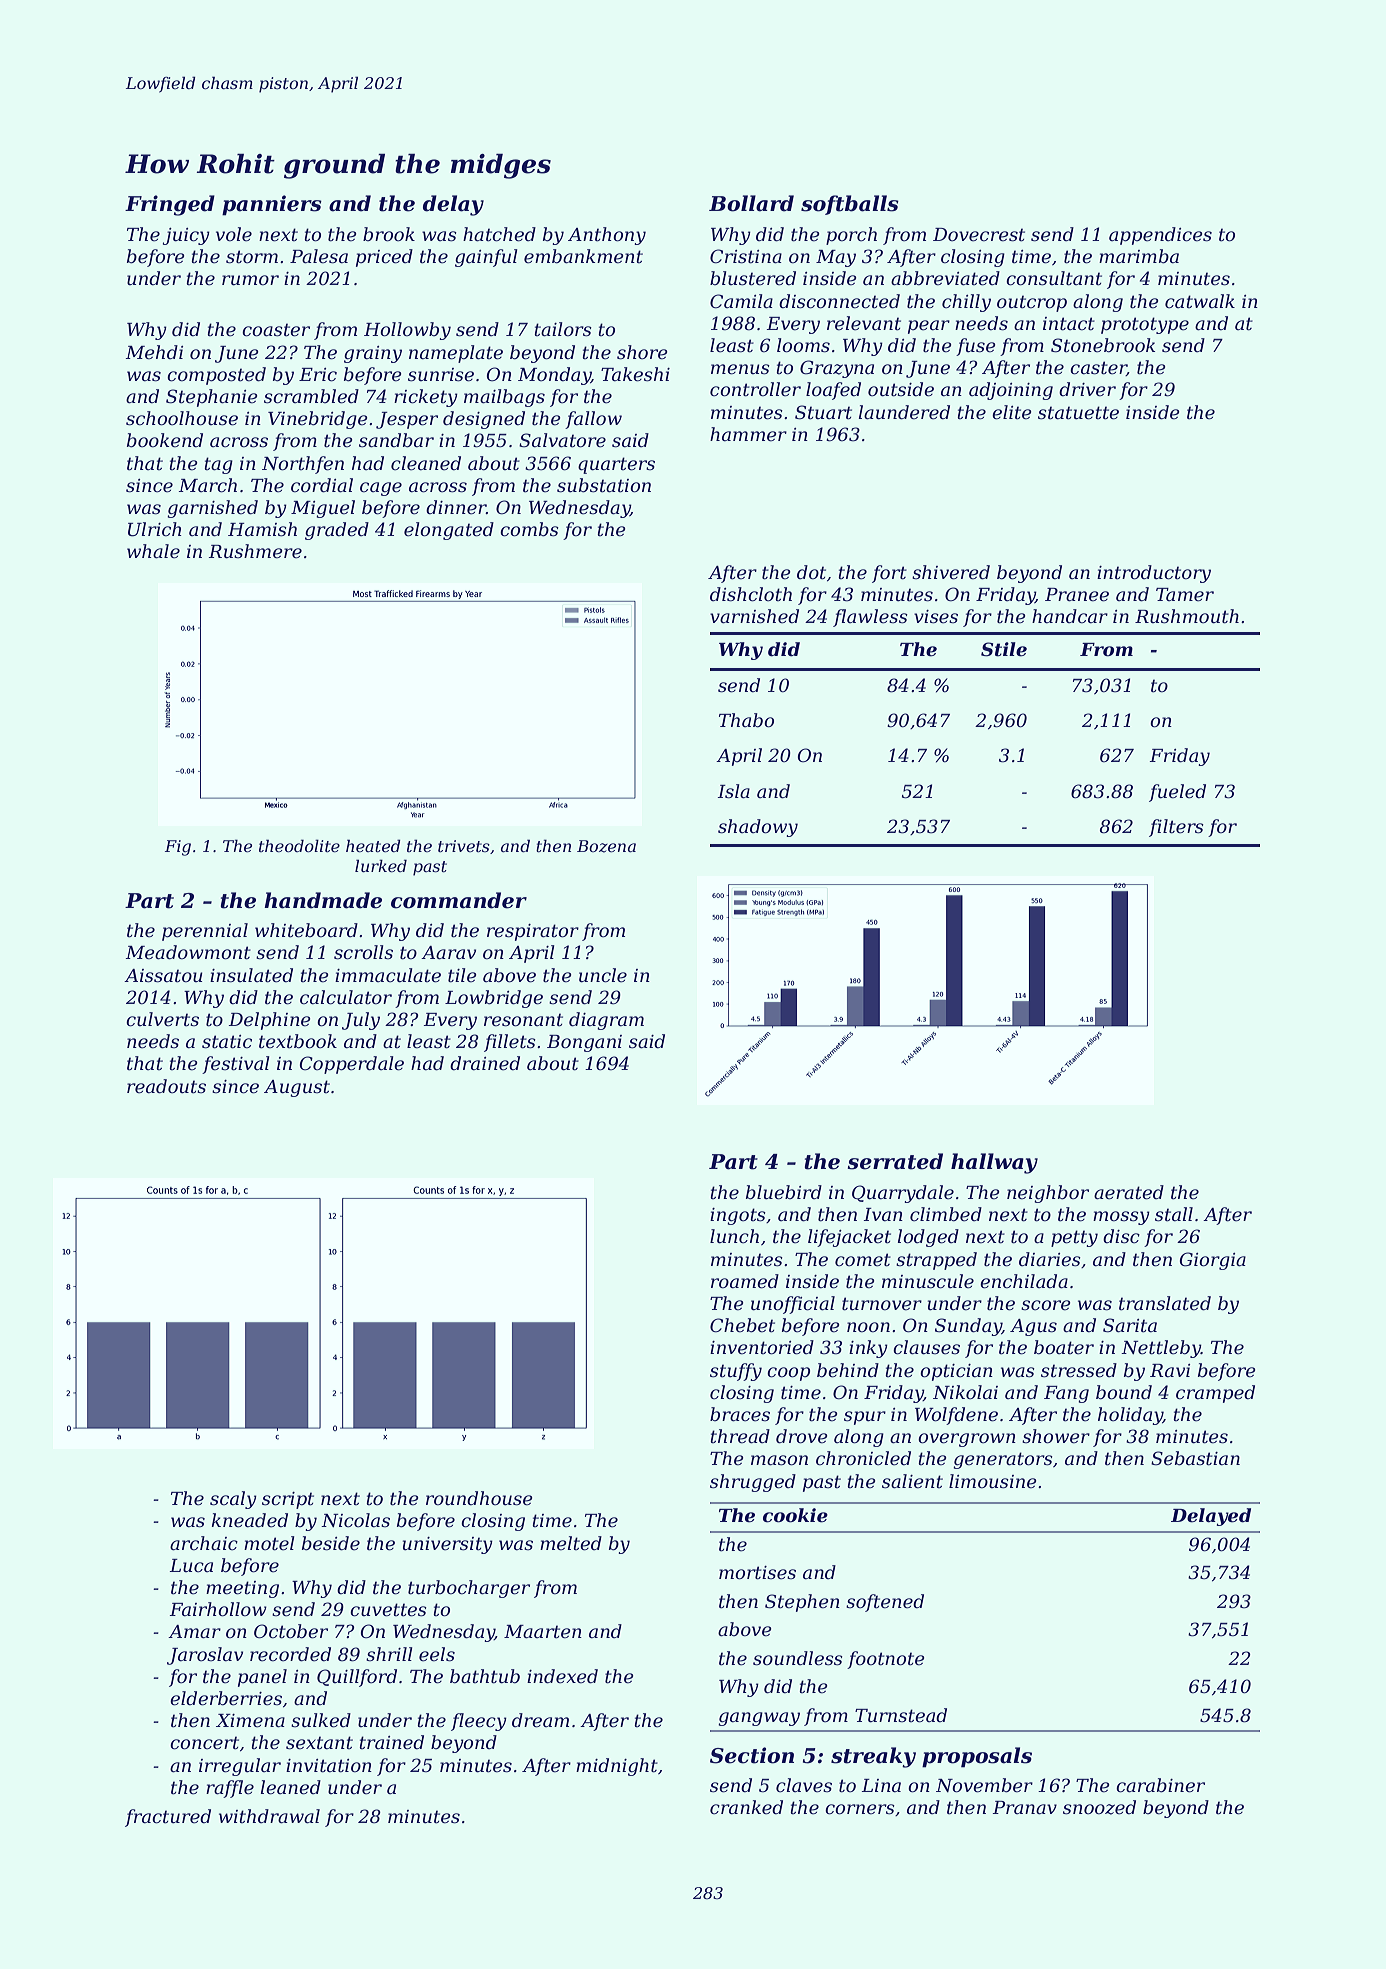  Describe the element at coordinates (751, 203) in the screenshot. I see `Bollard` at that location.
